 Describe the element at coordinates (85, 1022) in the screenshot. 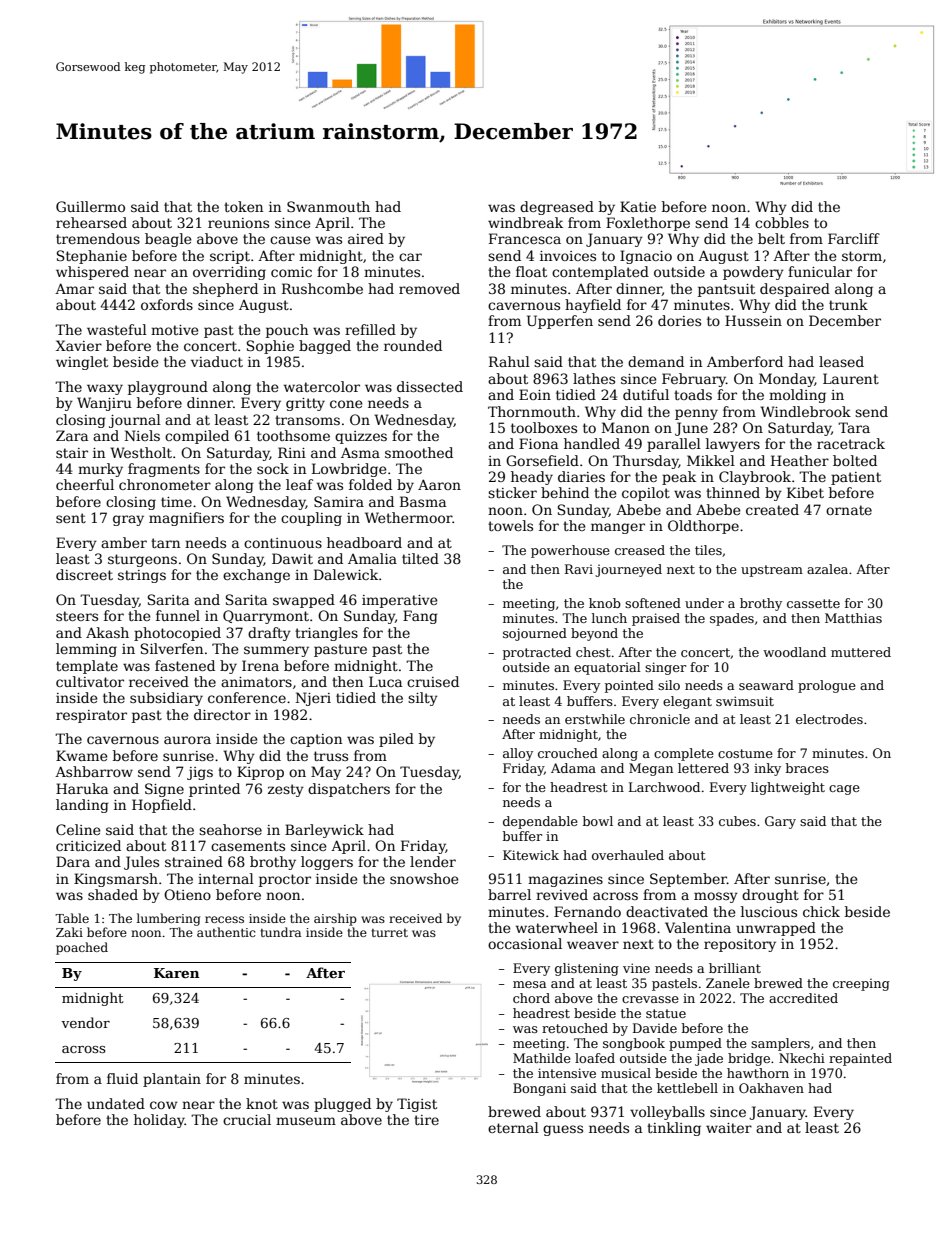

I see `vendor` at that location.
